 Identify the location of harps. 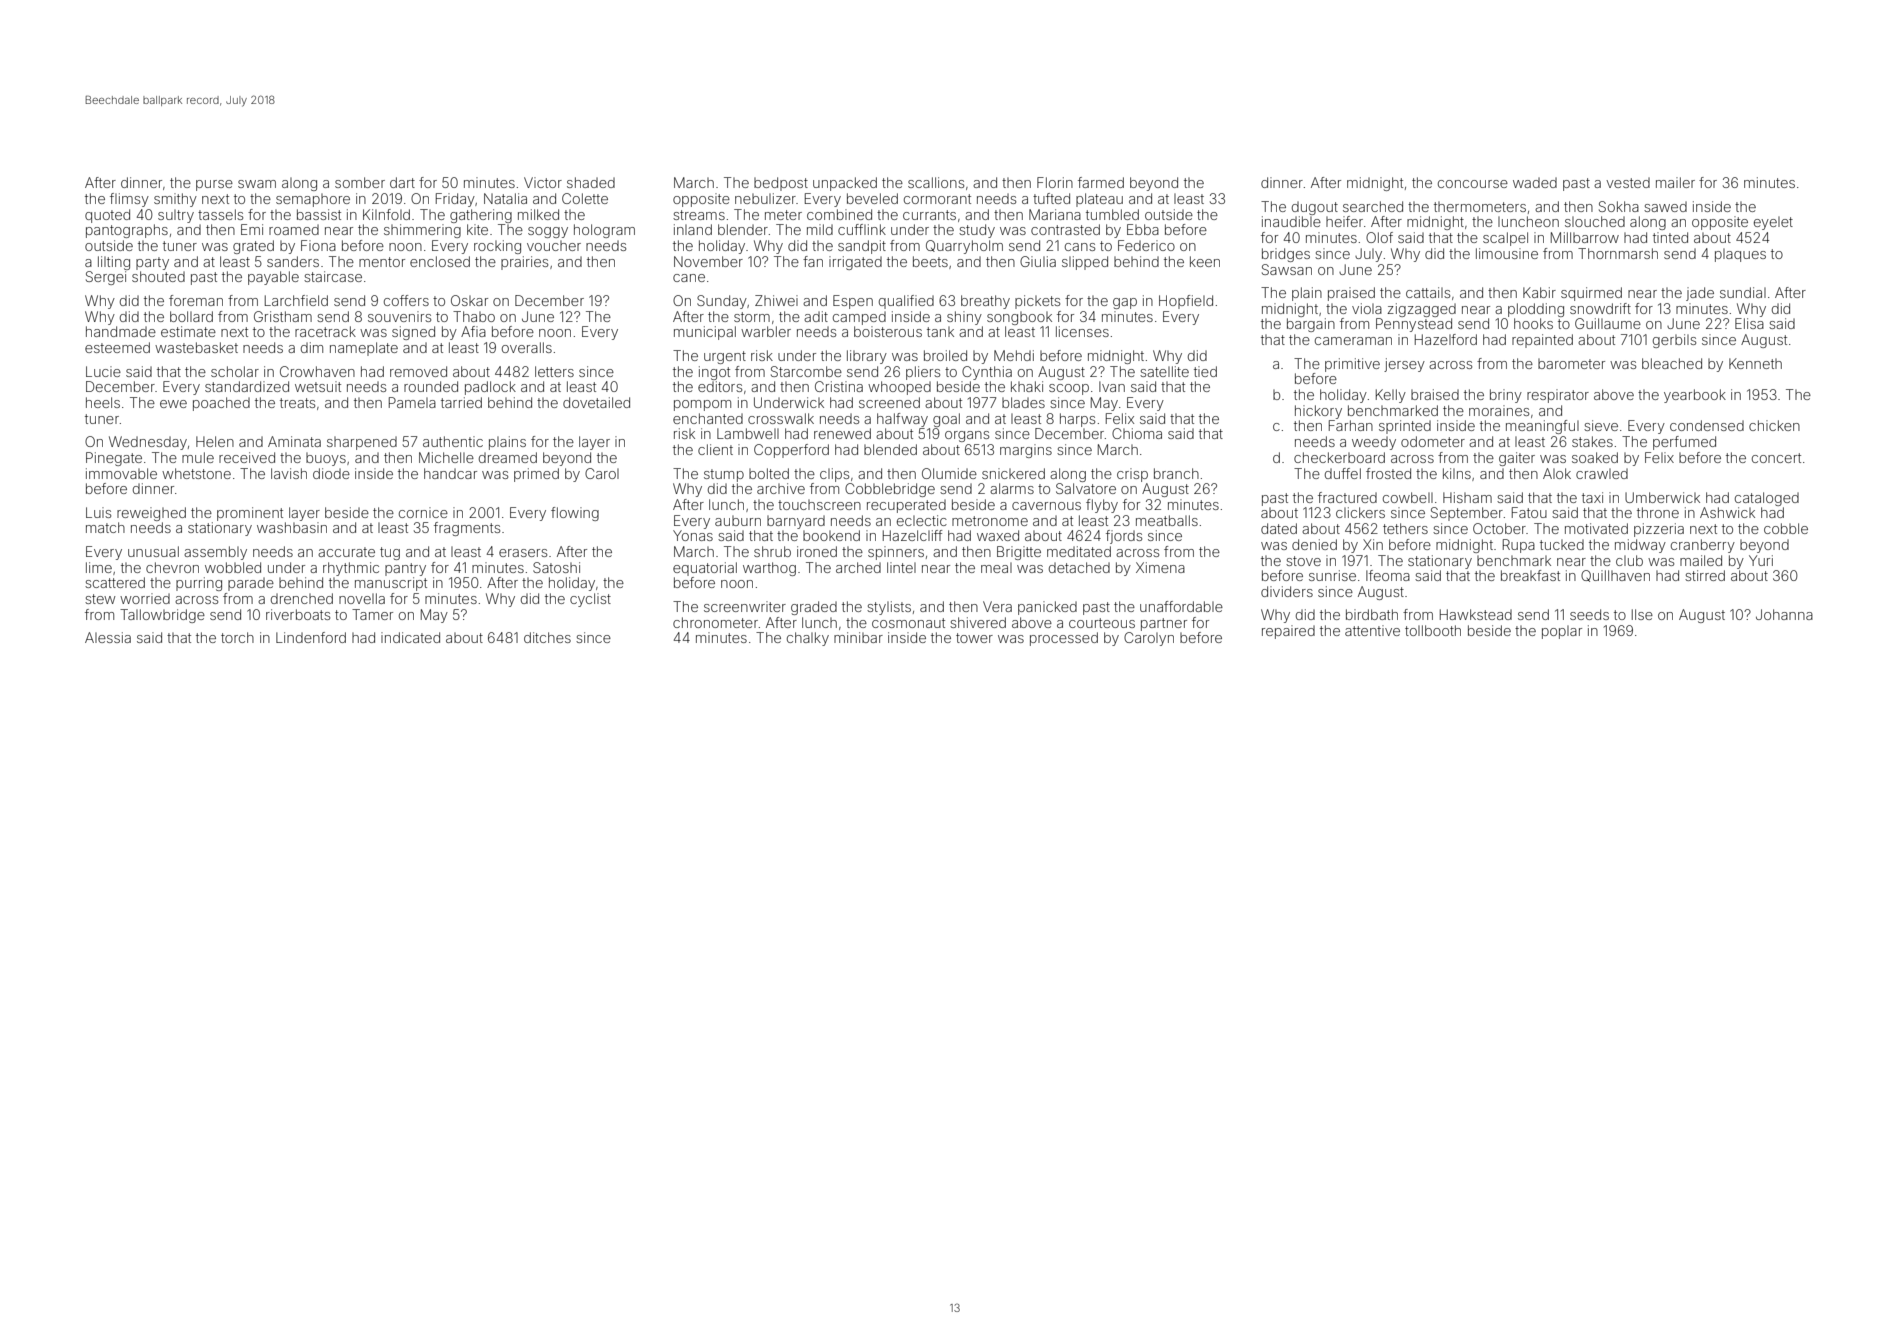
(1077, 420).
